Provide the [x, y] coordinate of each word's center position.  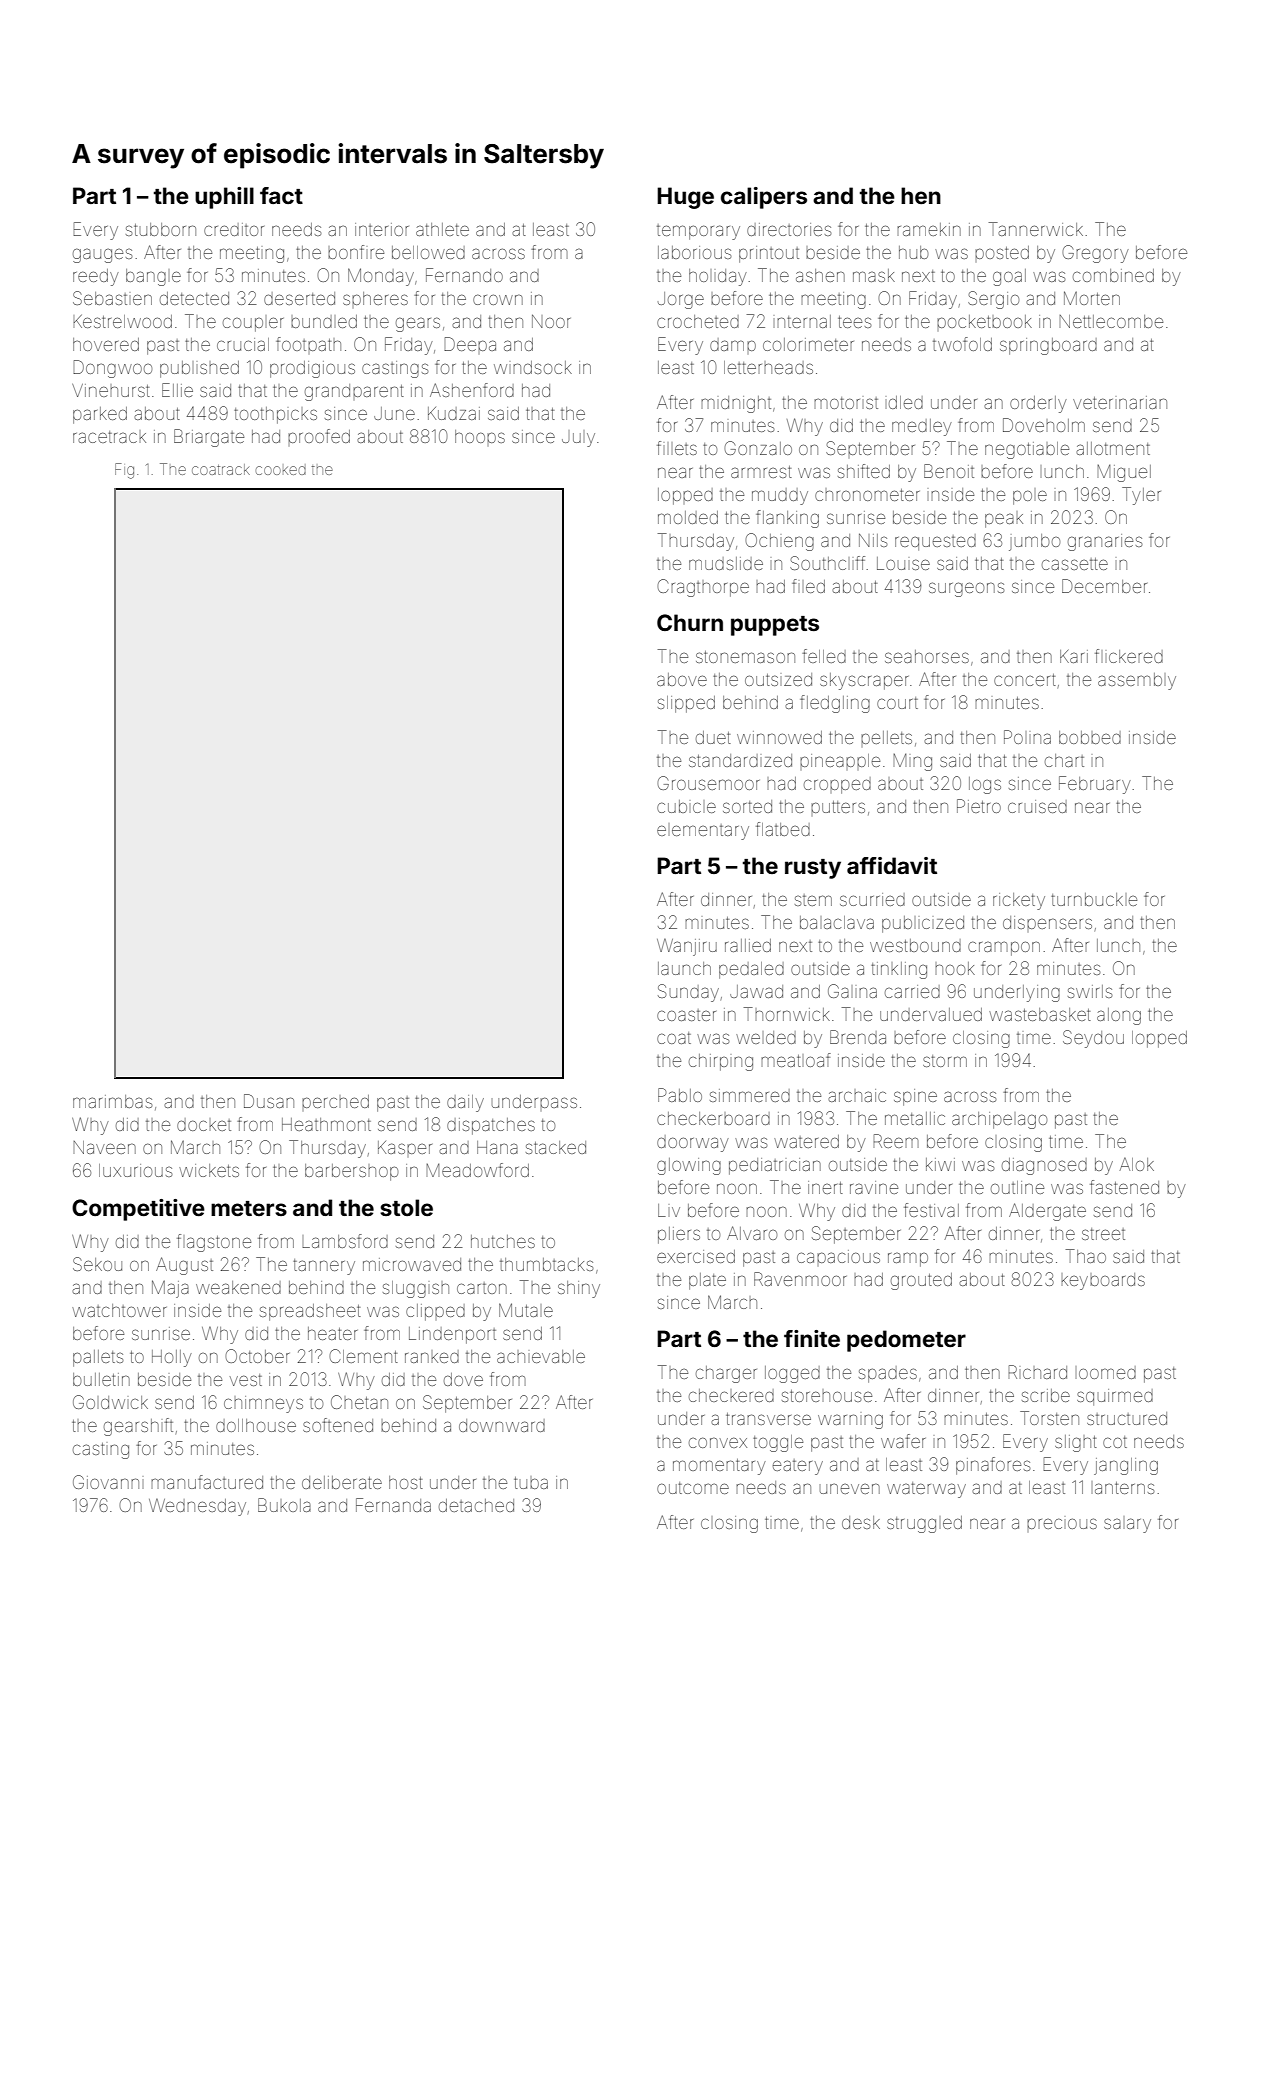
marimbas [113, 1101]
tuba [531, 1483]
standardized [740, 760]
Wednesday [197, 1507]
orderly [1038, 404]
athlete [442, 229]
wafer [903, 1441]
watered [806, 1141]
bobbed [1090, 737]
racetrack [109, 437]
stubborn [161, 229]
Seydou [1093, 1039]
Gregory [1095, 254]
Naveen [104, 1147]
